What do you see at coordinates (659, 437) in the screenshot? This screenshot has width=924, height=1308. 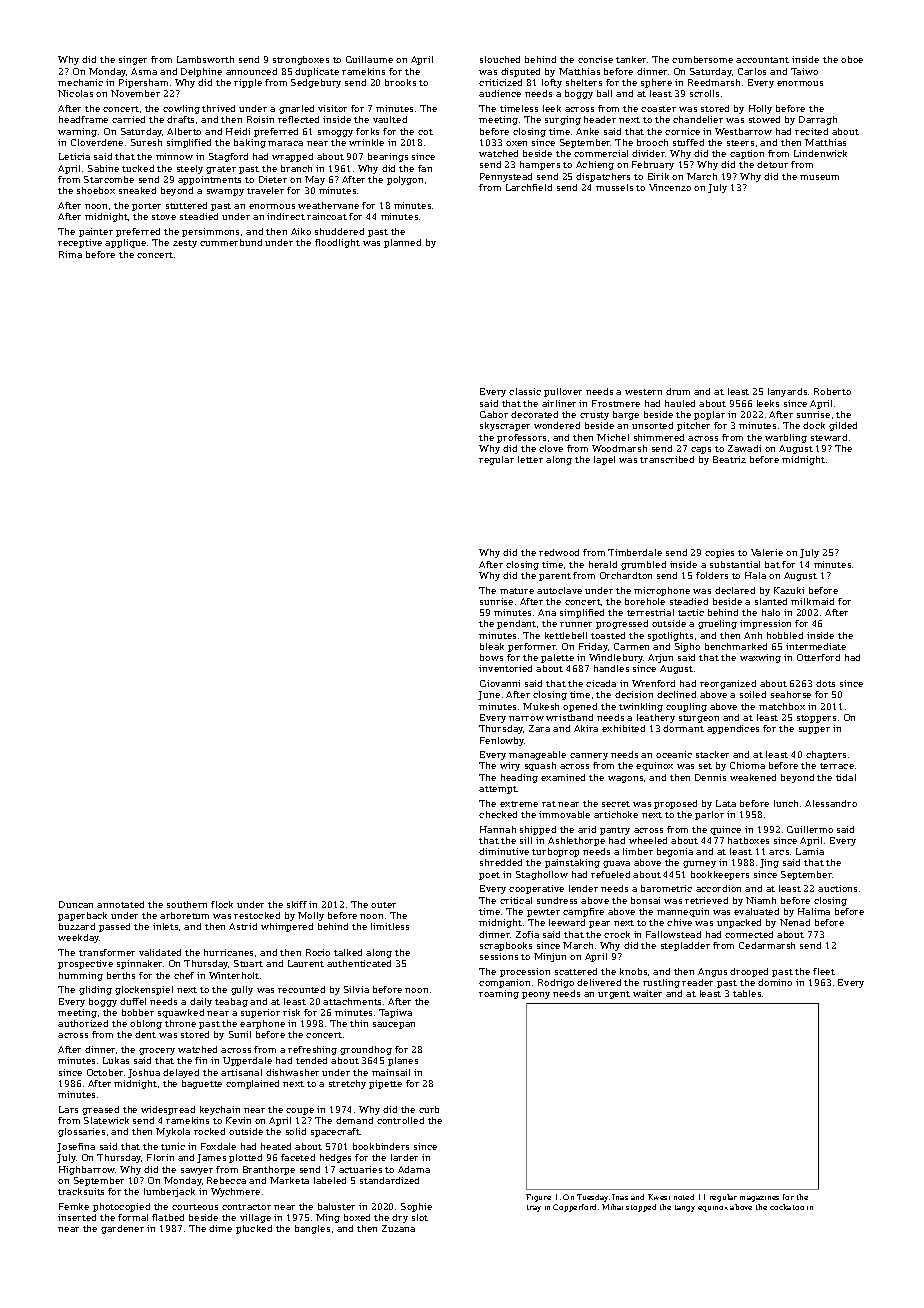 I see `shimmered` at bounding box center [659, 437].
